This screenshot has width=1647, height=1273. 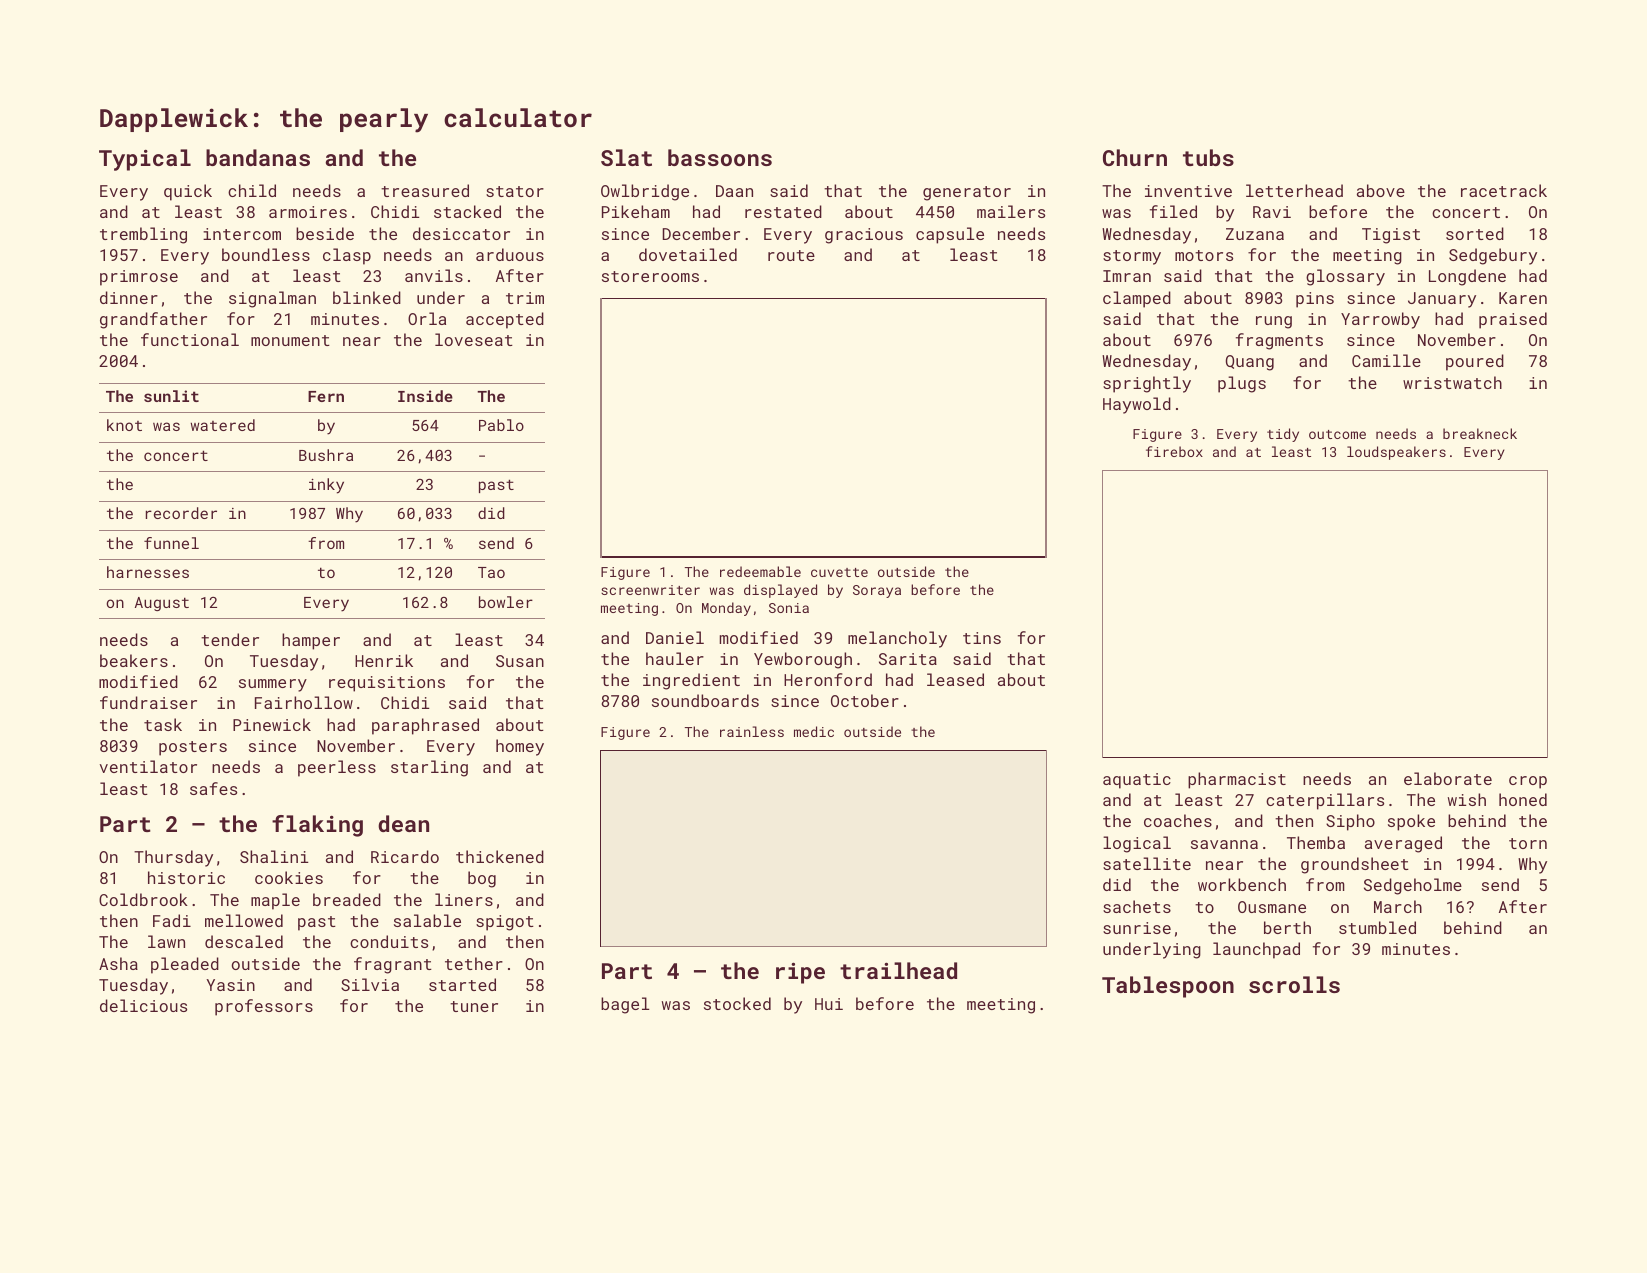 I want to click on redeemable, so click(x=760, y=571).
